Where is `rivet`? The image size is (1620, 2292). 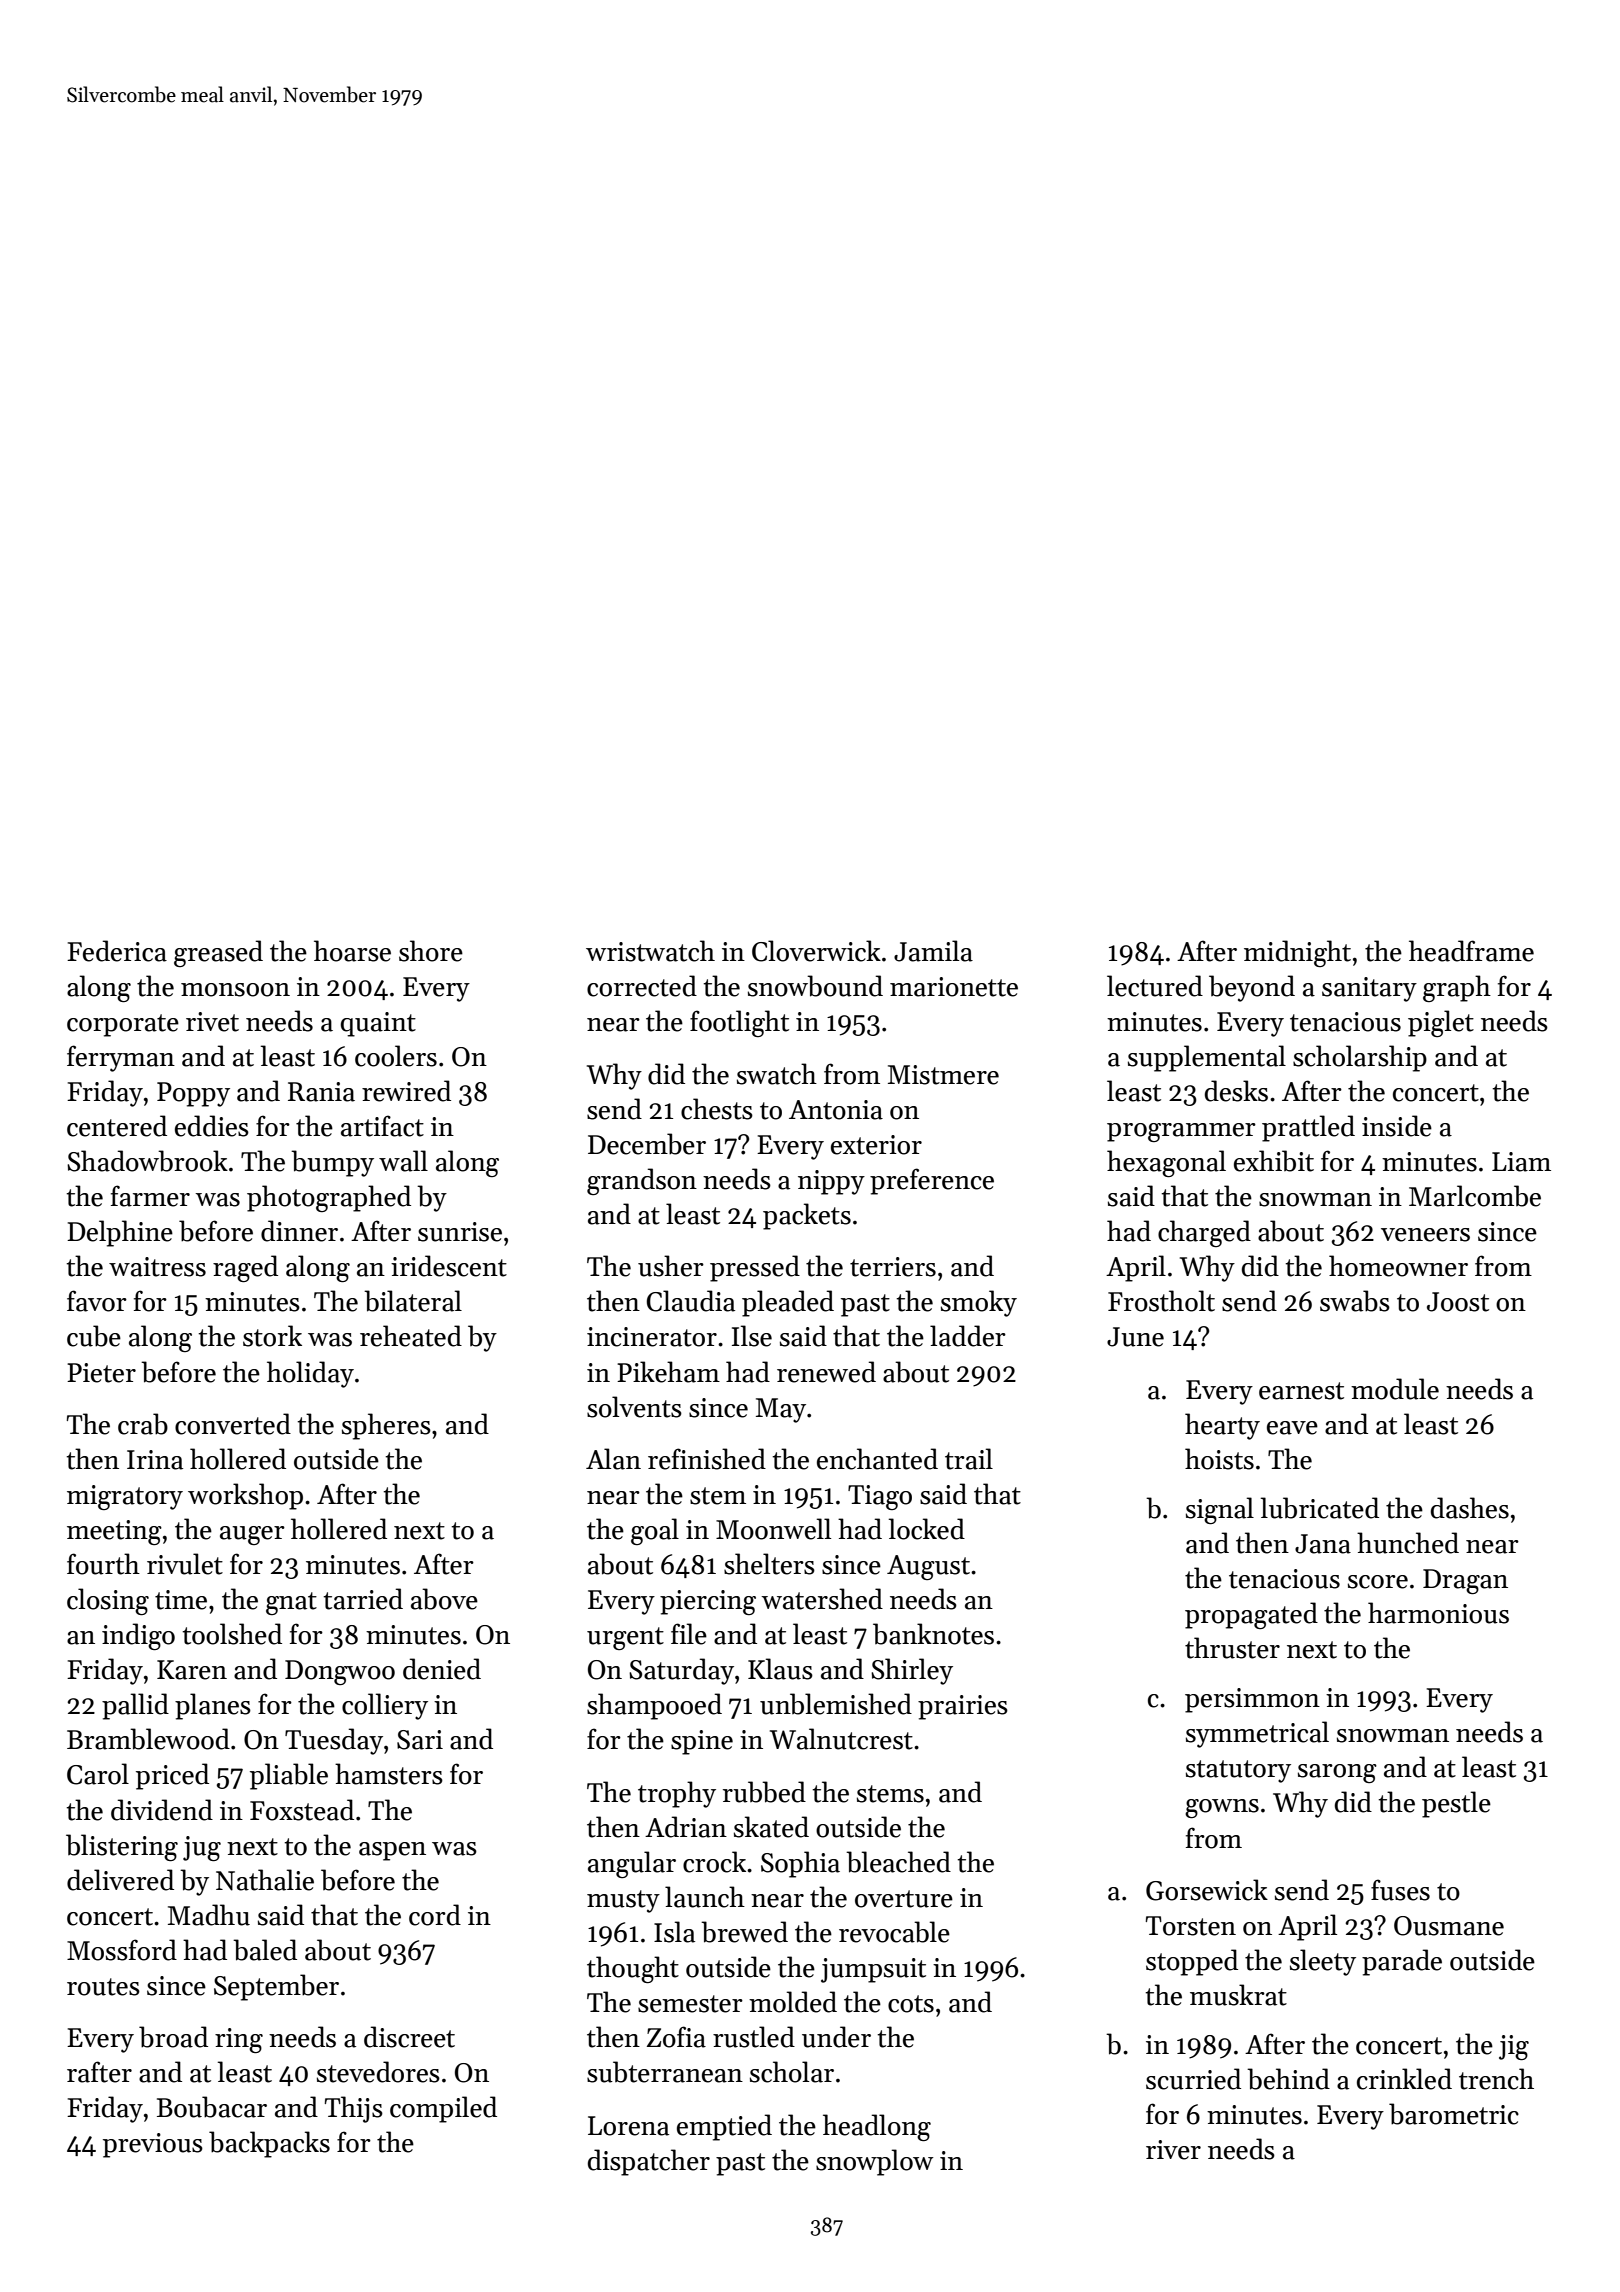 rivet is located at coordinates (212, 1022).
